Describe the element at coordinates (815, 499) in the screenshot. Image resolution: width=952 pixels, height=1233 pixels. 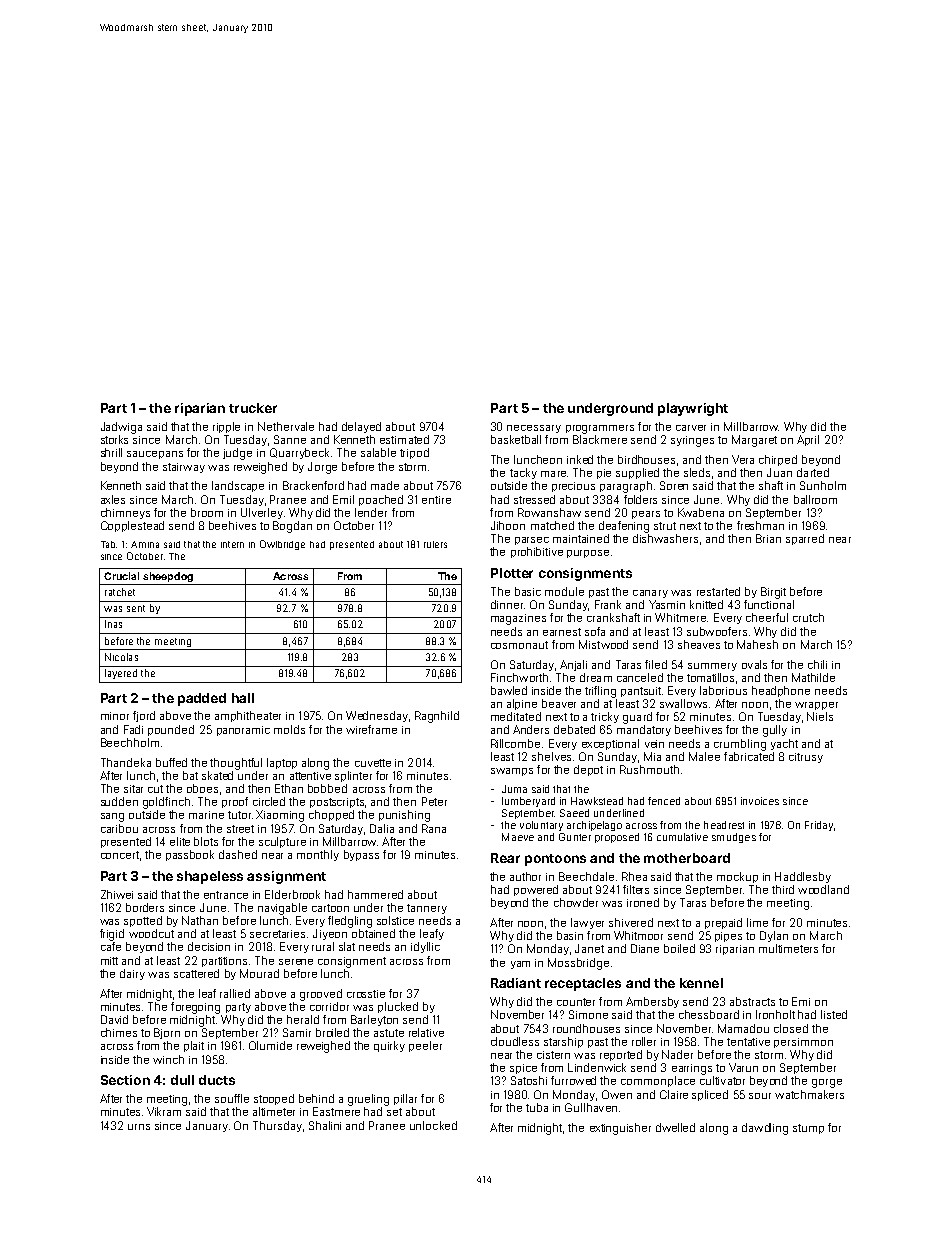
I see `ballroom` at that location.
